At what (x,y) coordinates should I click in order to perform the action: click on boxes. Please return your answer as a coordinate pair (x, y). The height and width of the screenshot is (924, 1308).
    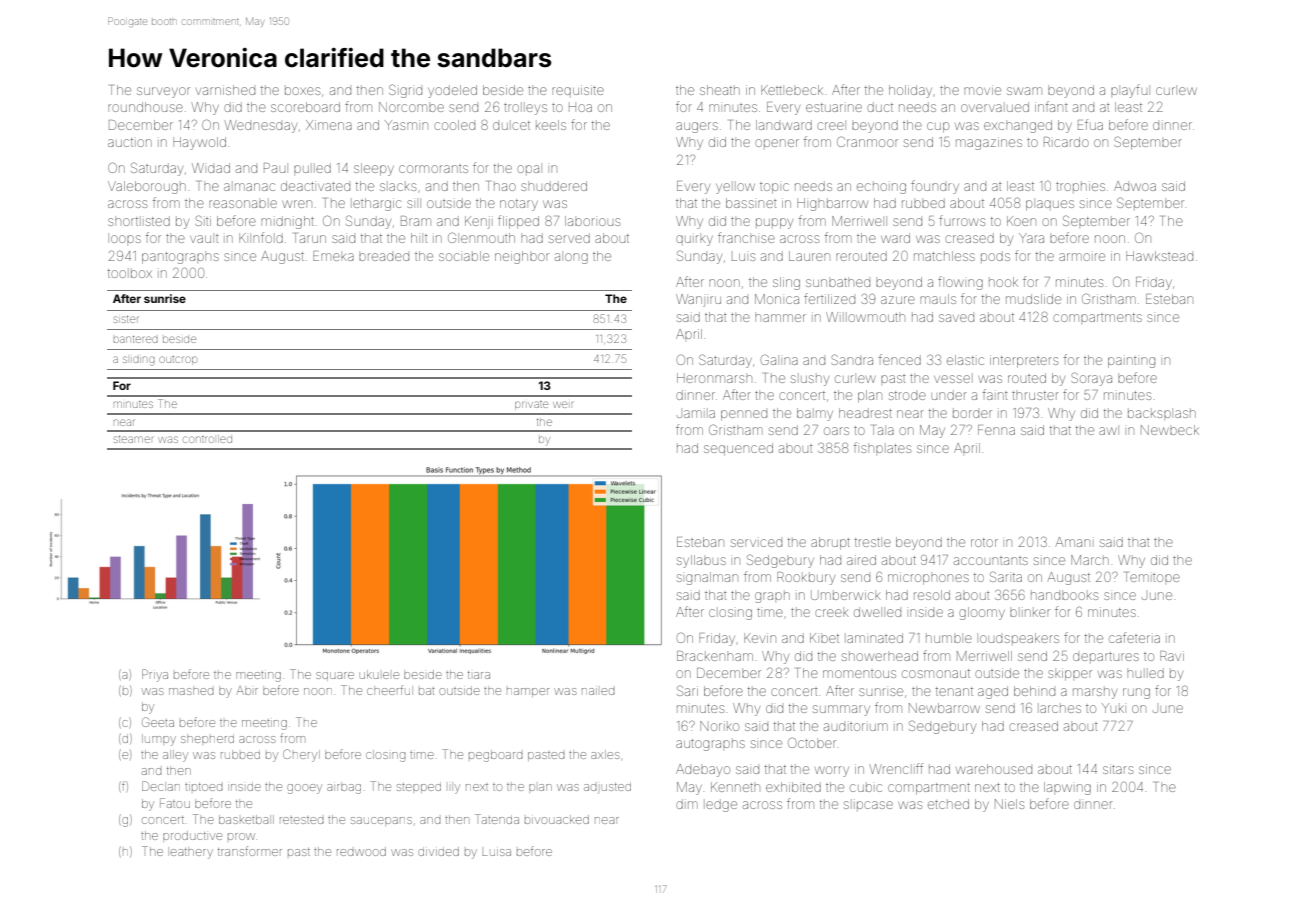
    Looking at the image, I should click on (302, 91).
